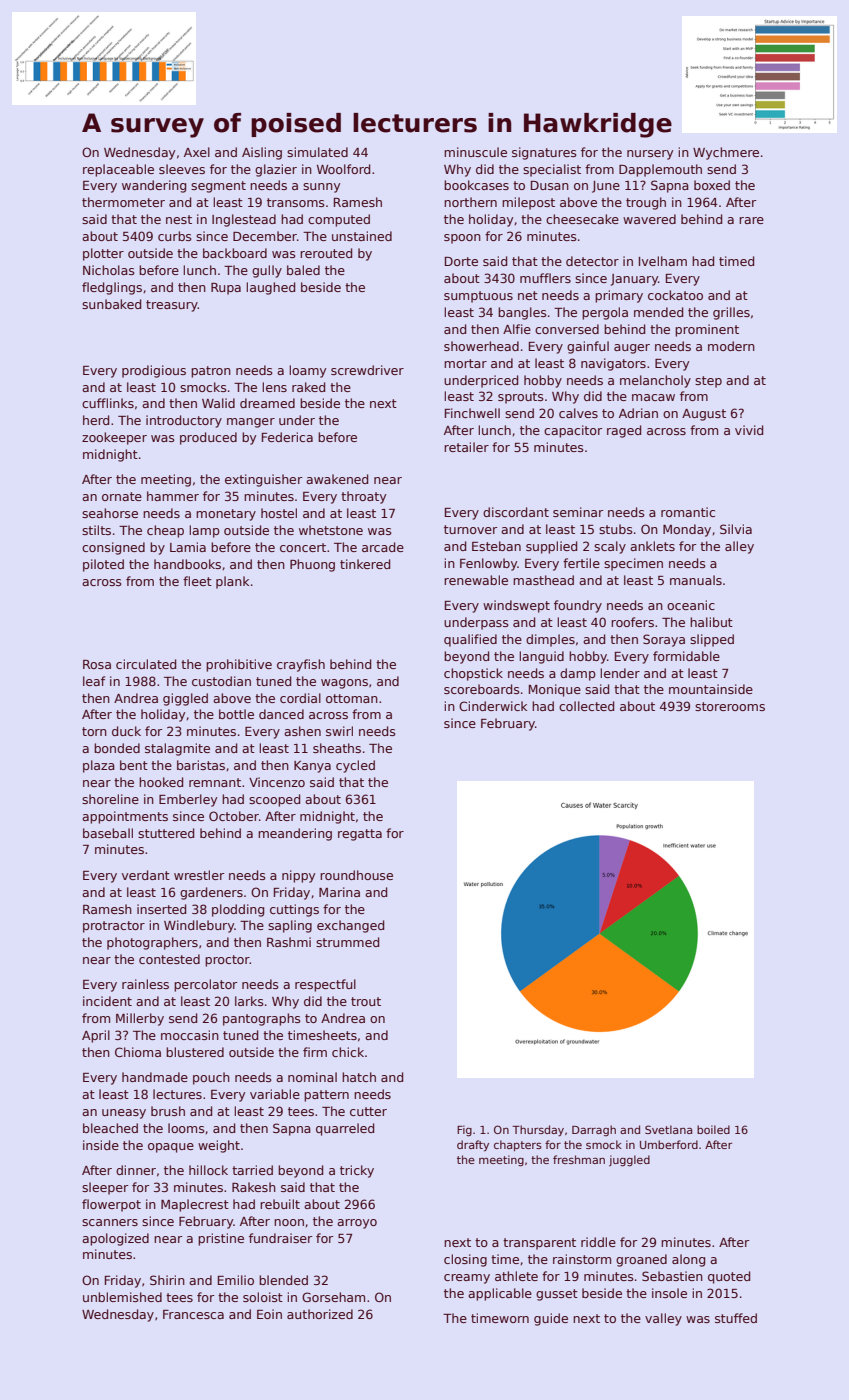 The height and width of the screenshot is (1400, 849). I want to click on closing, so click(465, 1260).
